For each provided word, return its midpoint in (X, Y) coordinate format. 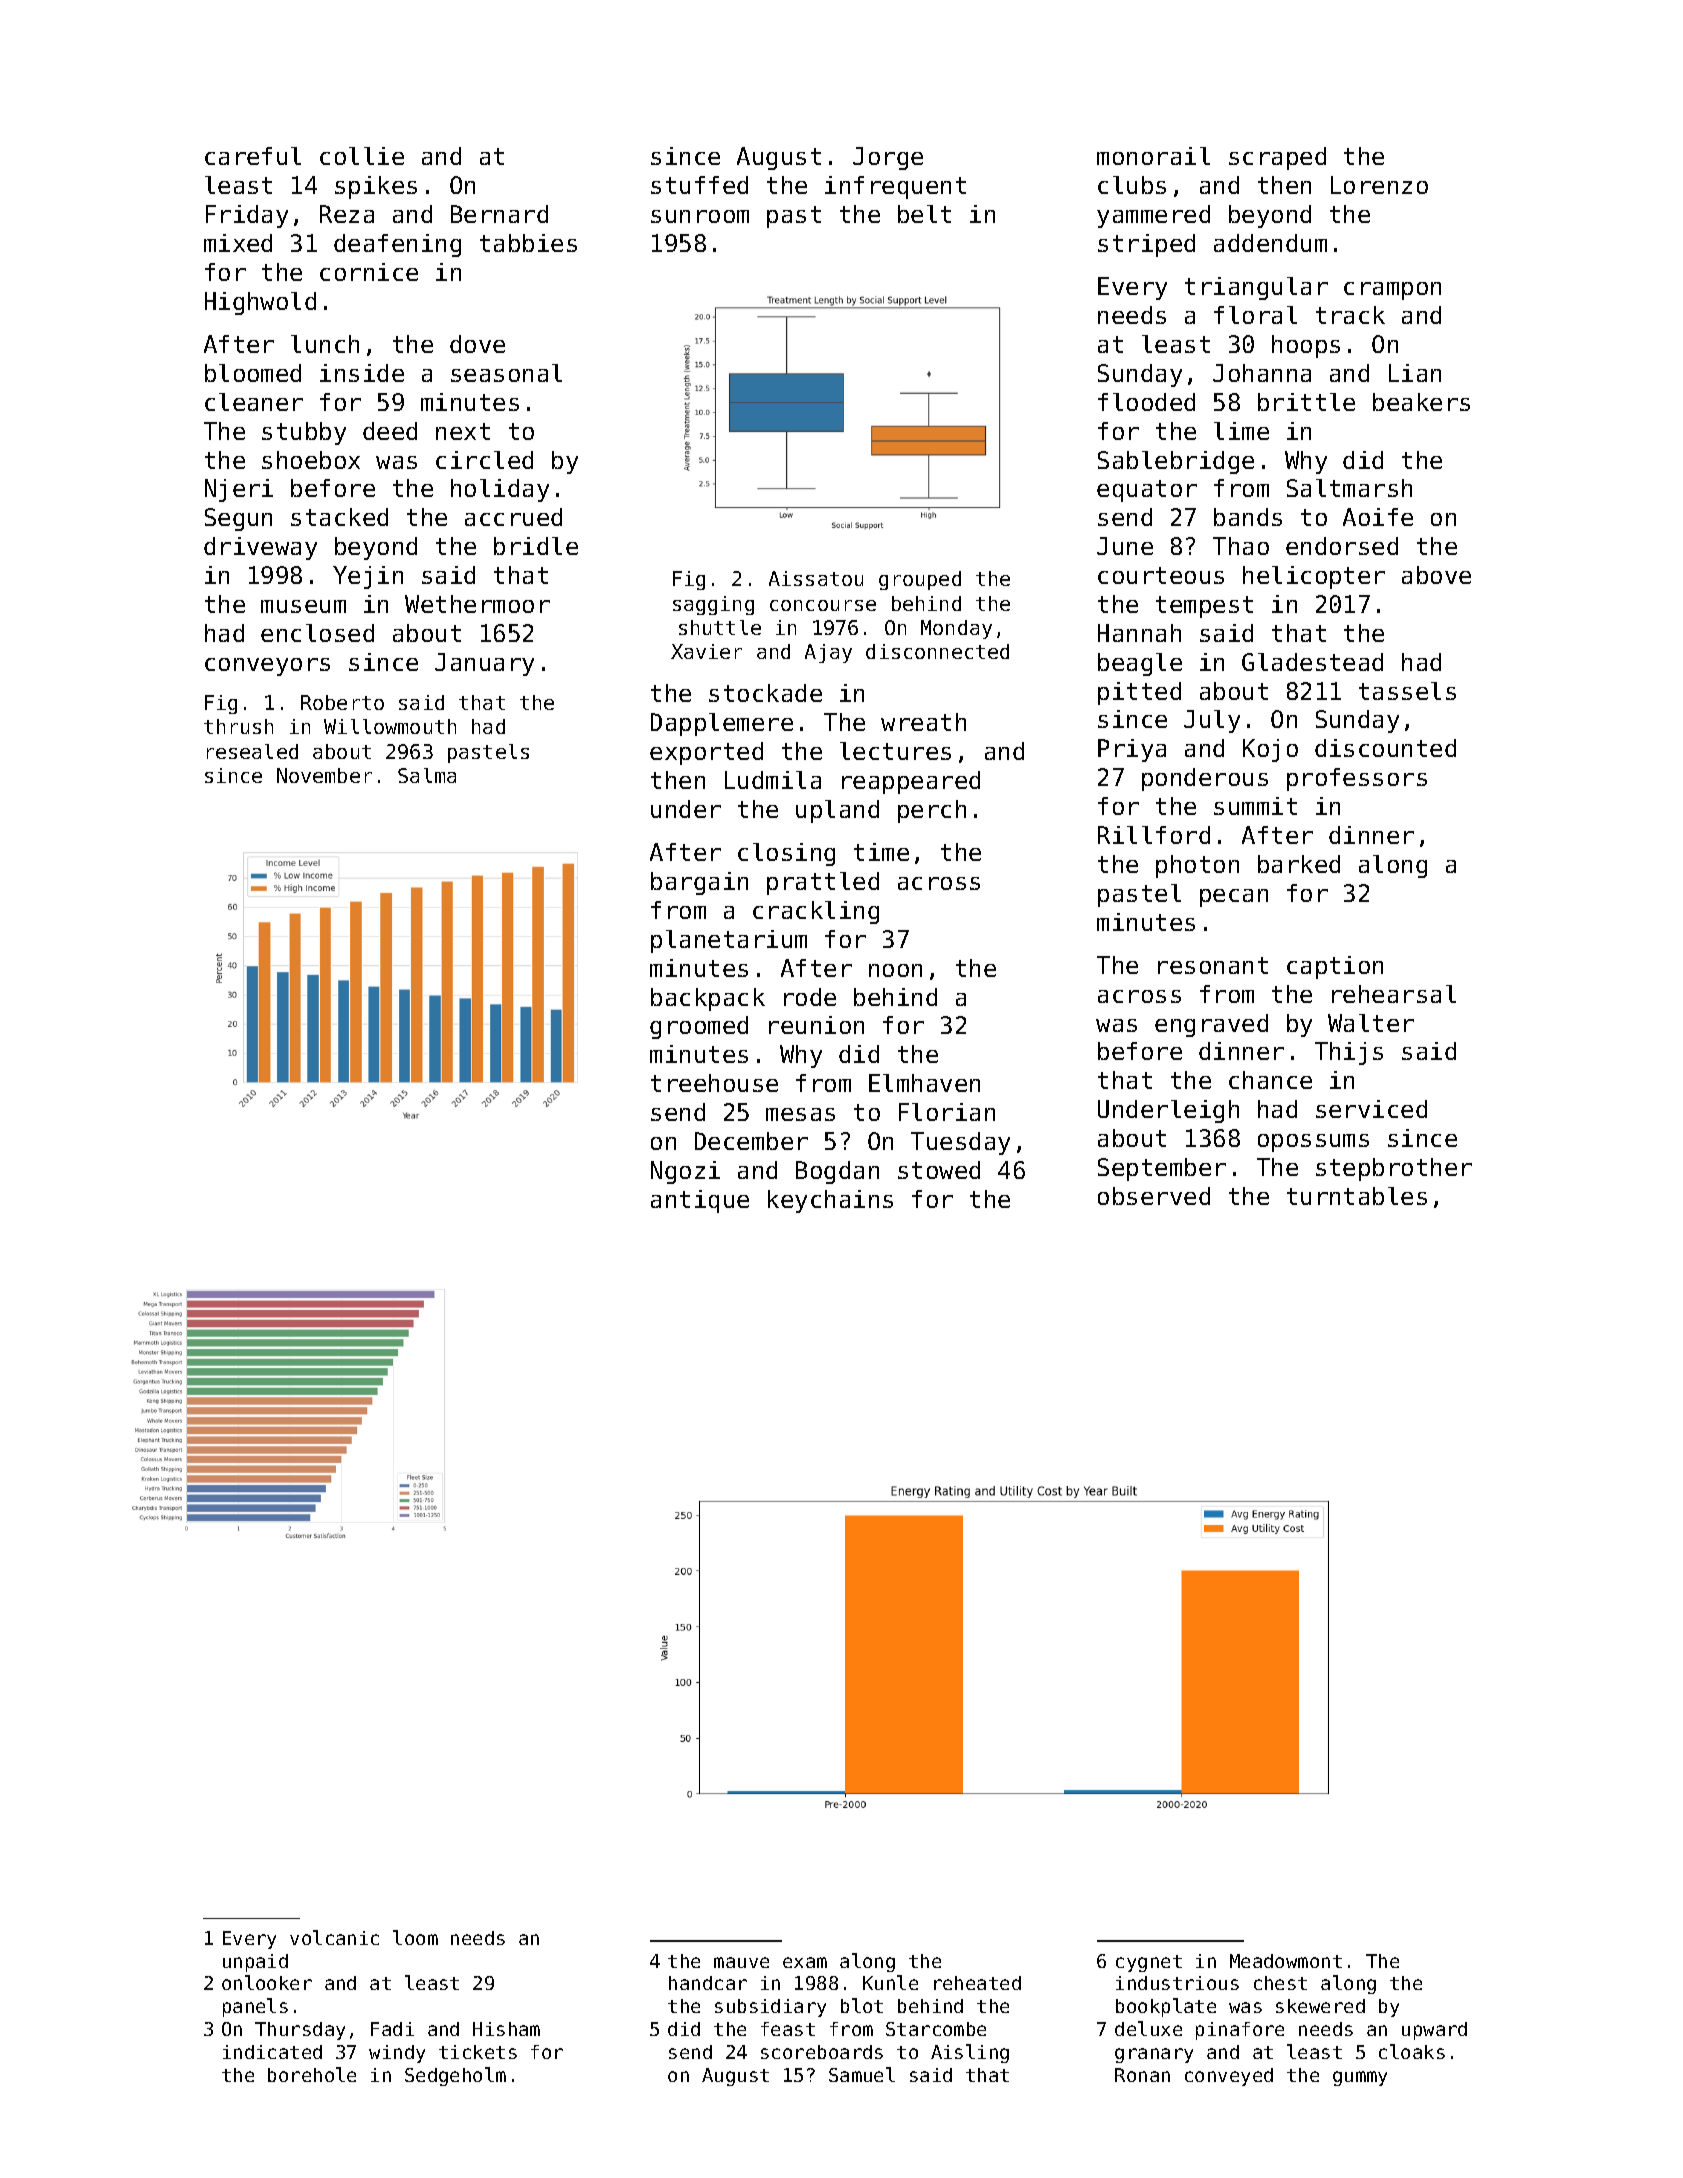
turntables (1357, 1196)
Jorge (888, 158)
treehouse (714, 1083)
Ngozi (685, 1172)
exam (805, 1962)
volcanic (334, 1937)
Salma (427, 775)
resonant (1213, 965)
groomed (699, 1027)
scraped (1277, 158)
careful (253, 156)
